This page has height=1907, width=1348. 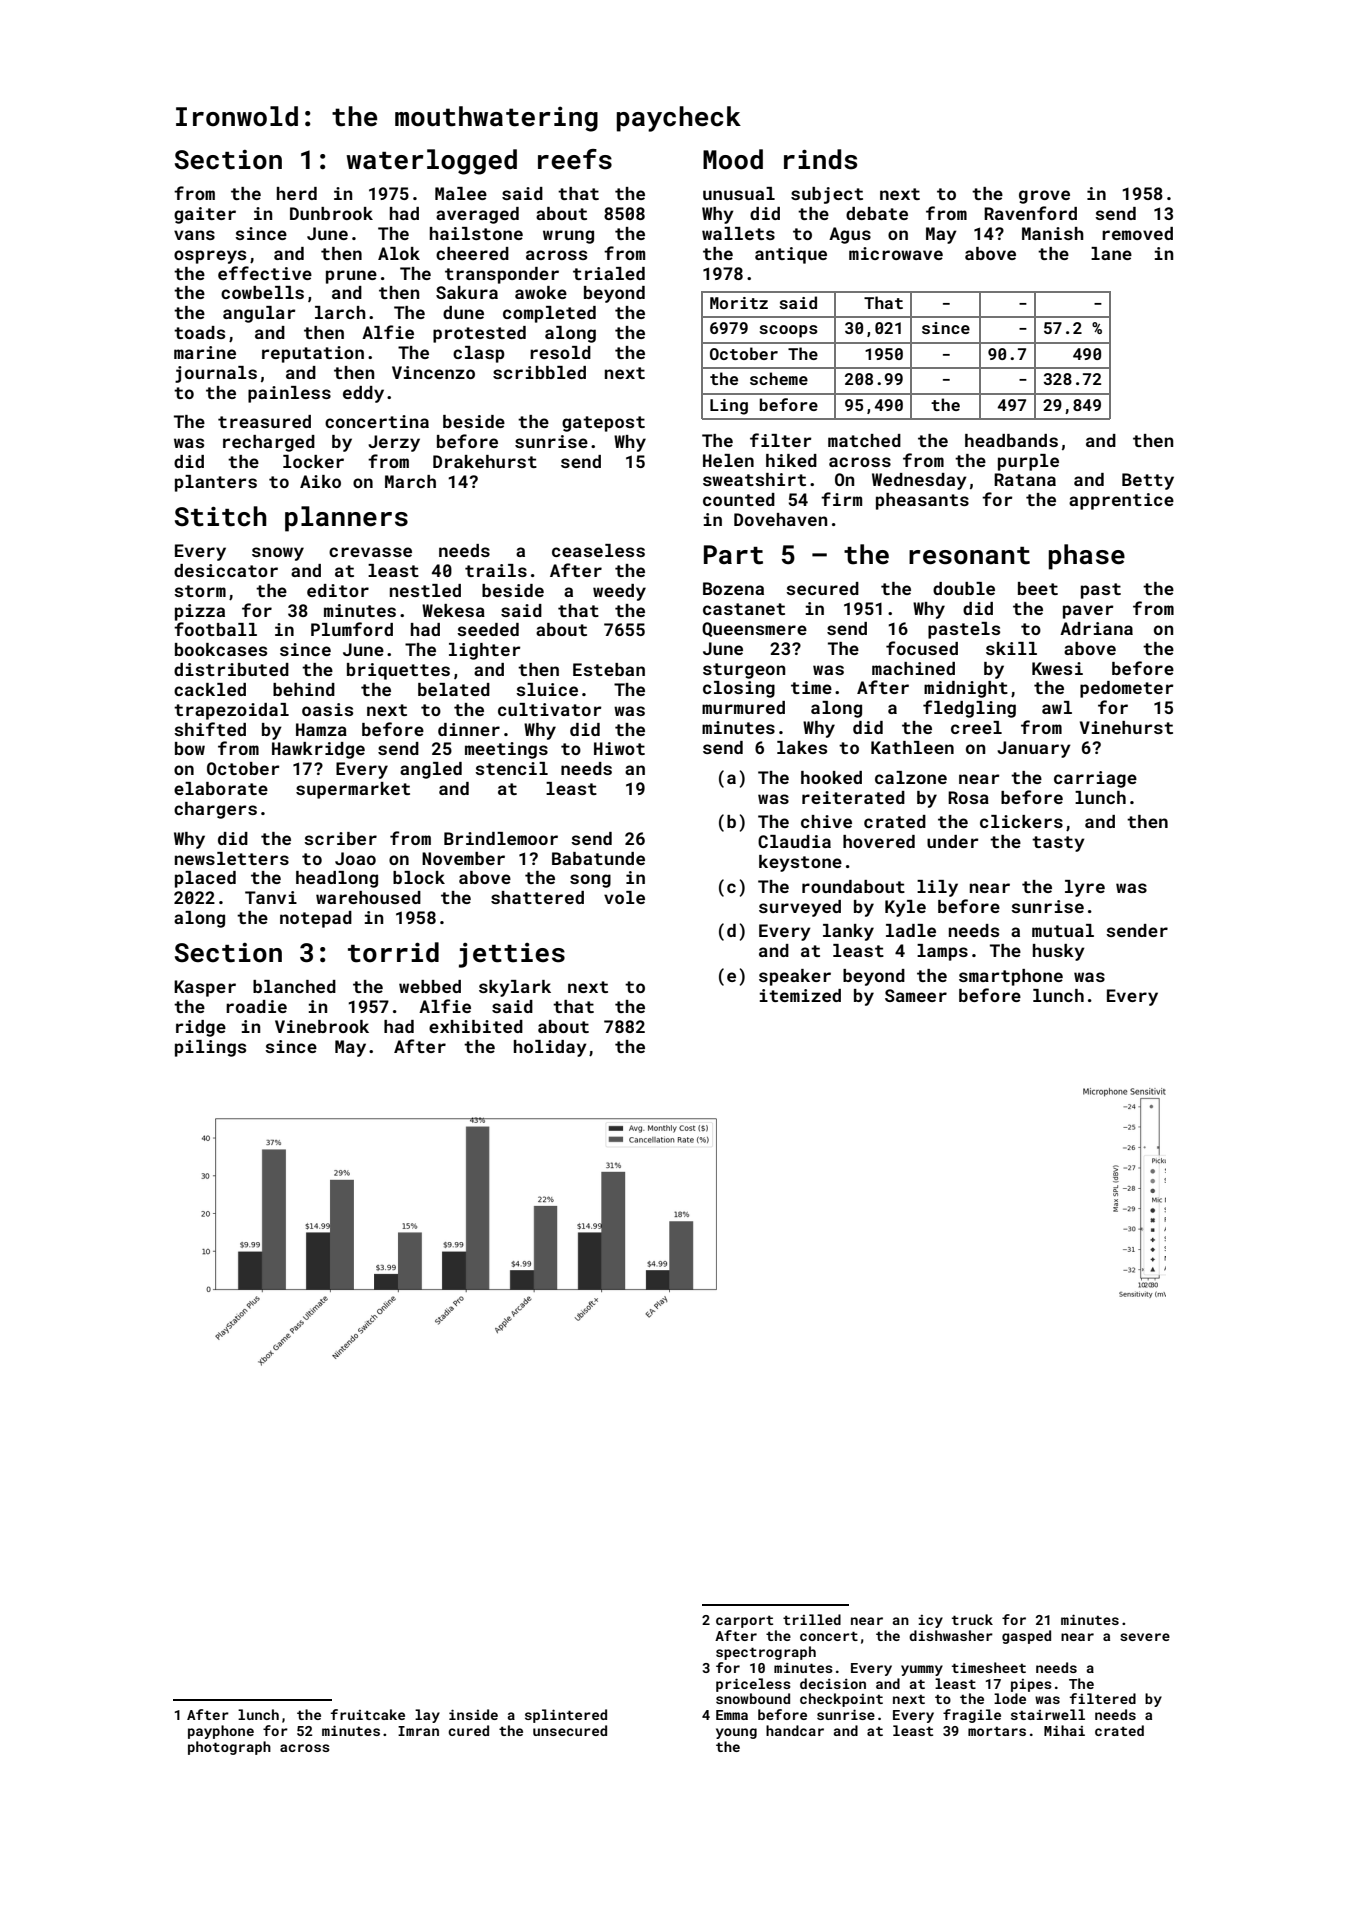 I want to click on carriage, so click(x=1095, y=779).
